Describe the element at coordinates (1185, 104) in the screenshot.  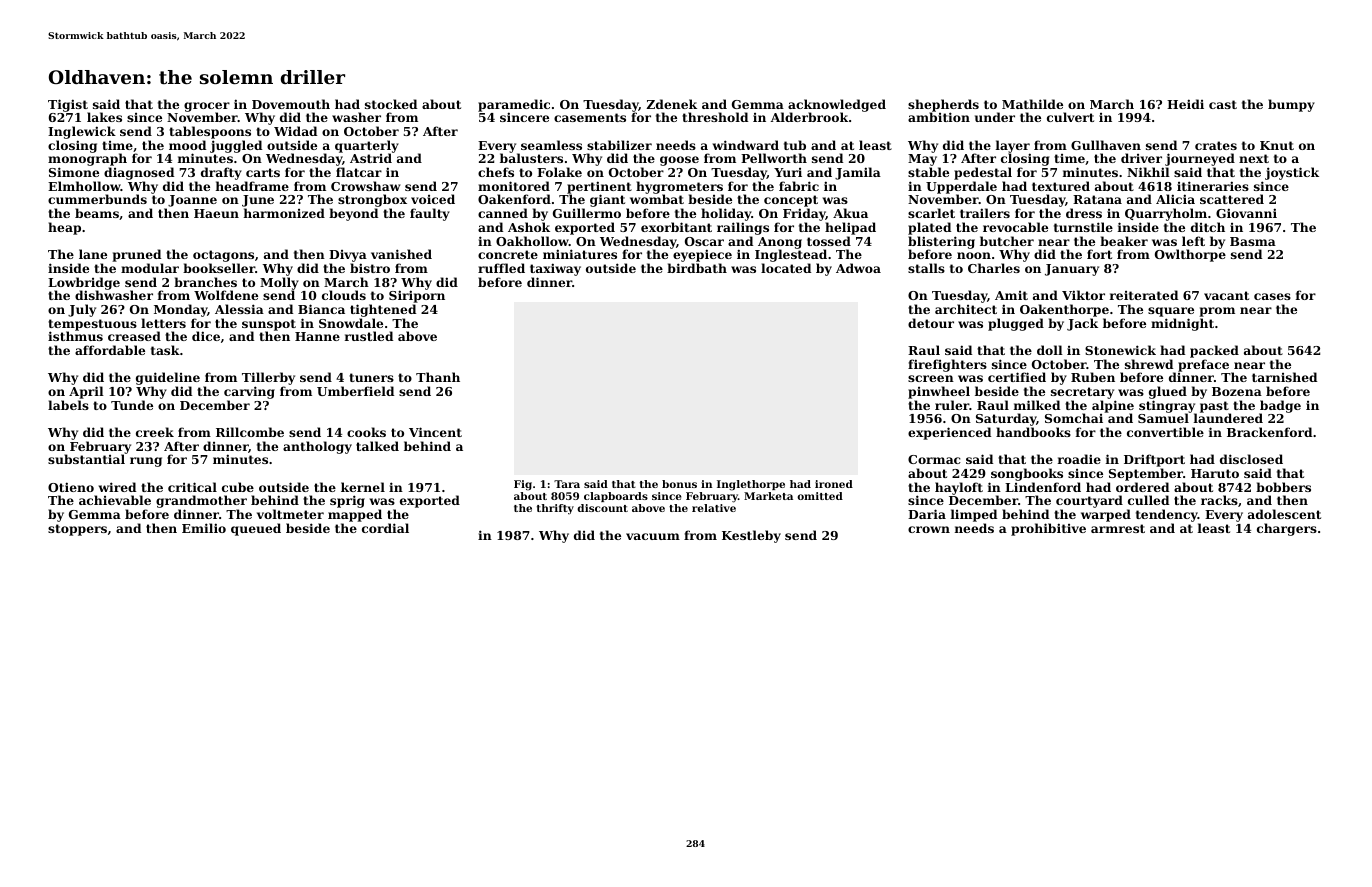
I see `Heidi` at that location.
